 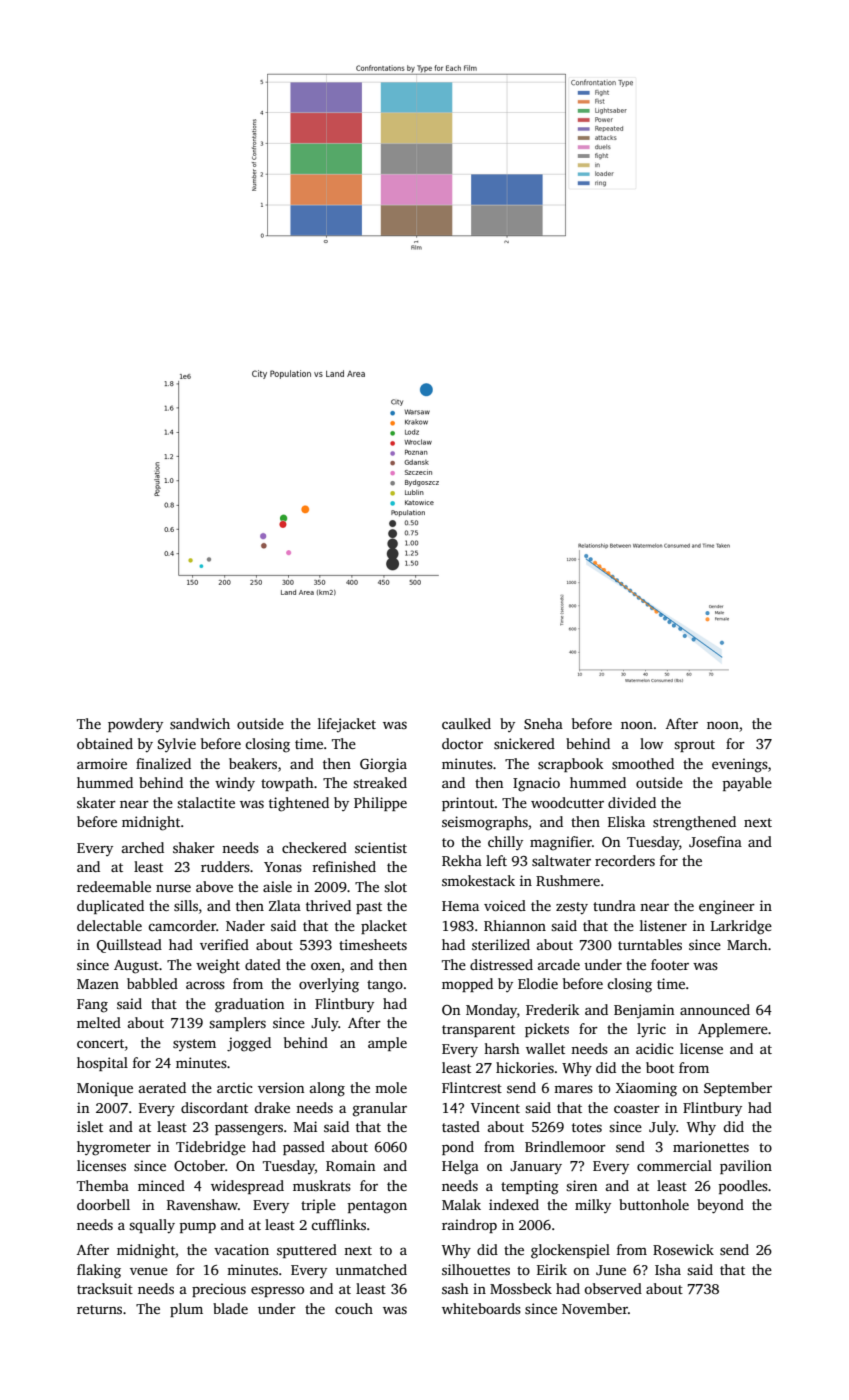 What do you see at coordinates (727, 907) in the screenshot?
I see `engineer` at bounding box center [727, 907].
